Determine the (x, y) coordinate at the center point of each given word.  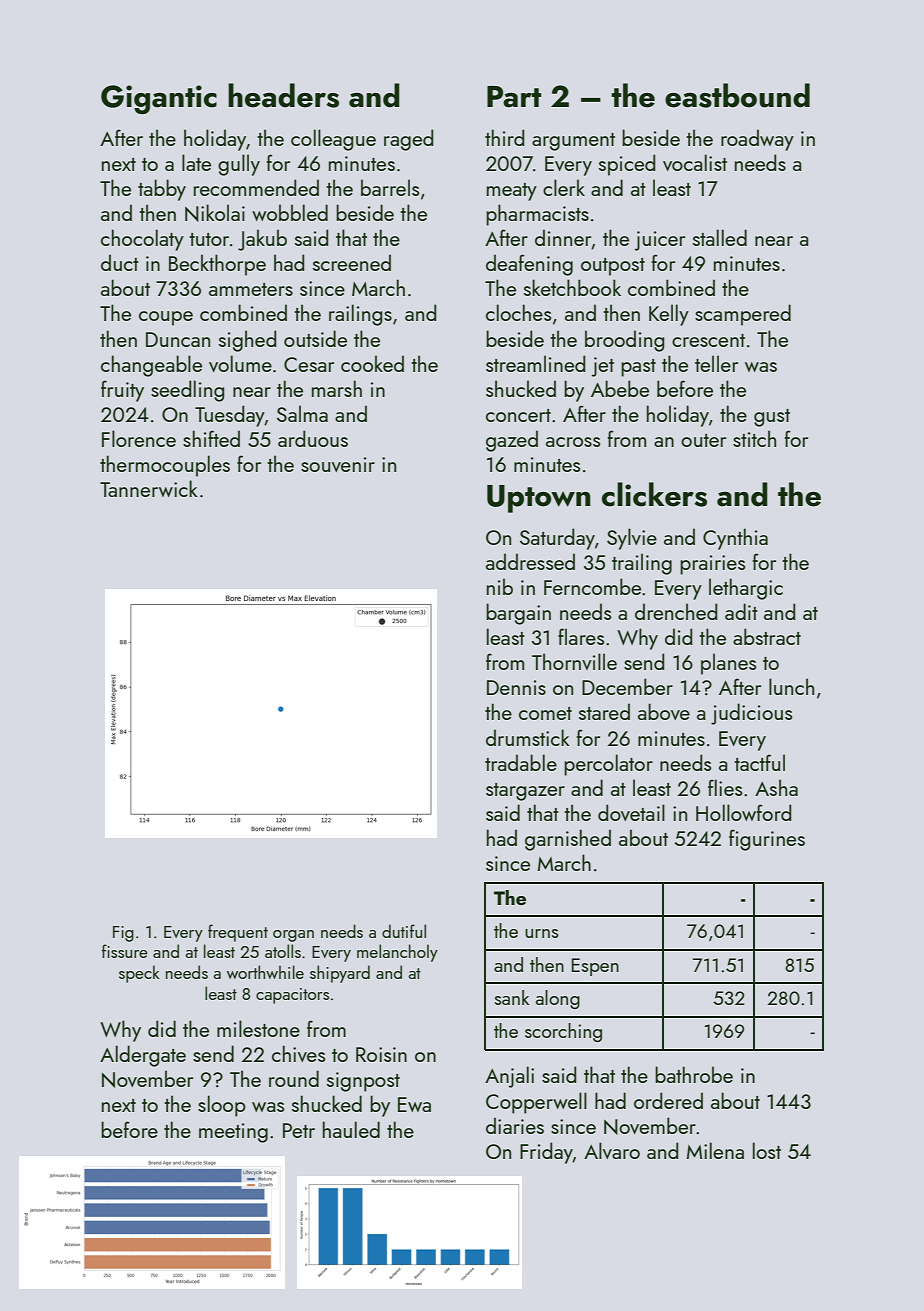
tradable (521, 762)
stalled (720, 237)
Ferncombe (592, 586)
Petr (299, 1130)
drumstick (528, 737)
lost (767, 1150)
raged (408, 140)
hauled (351, 1129)
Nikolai (215, 213)
